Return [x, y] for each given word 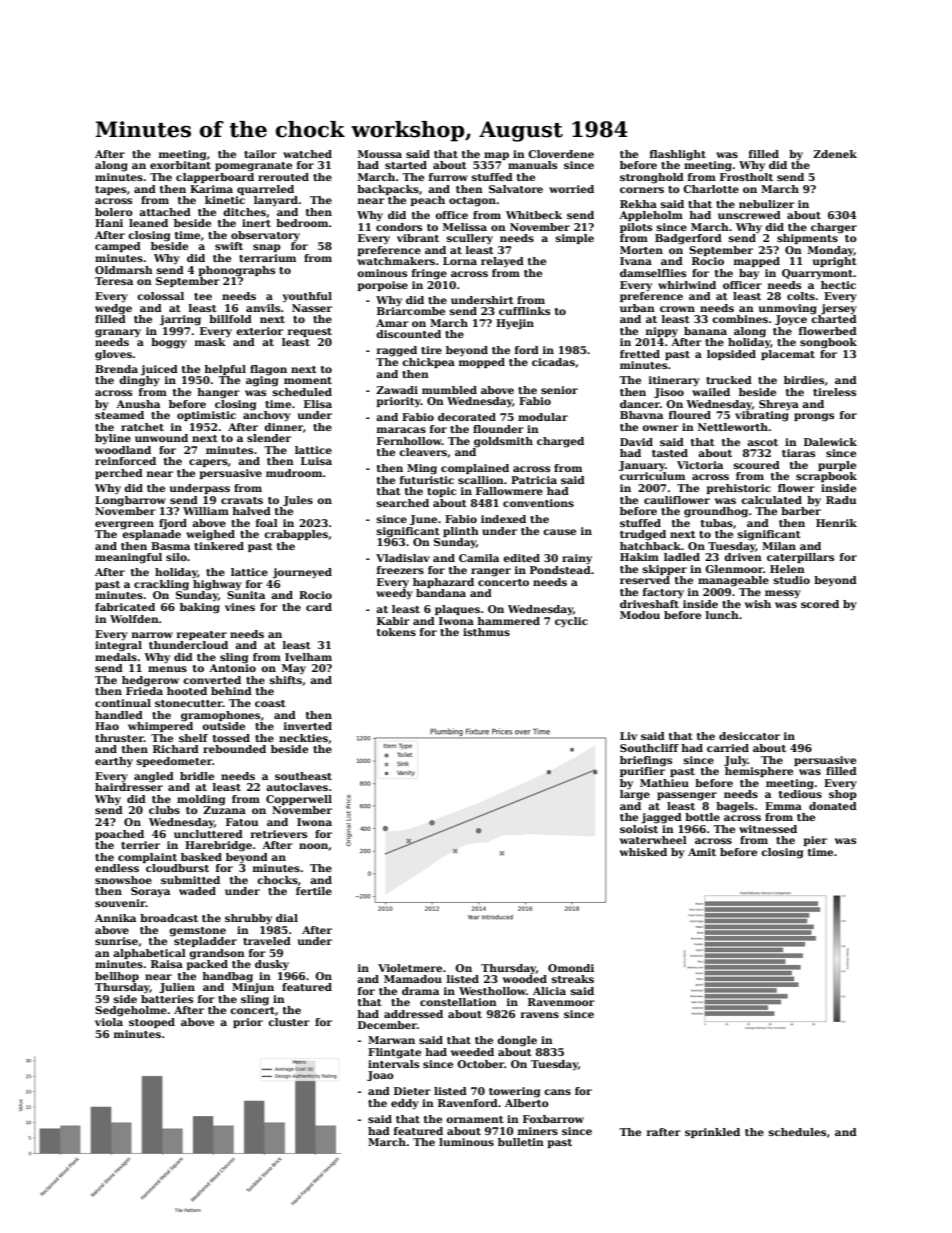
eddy [405, 1104]
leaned [148, 223]
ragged [397, 351]
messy [783, 594]
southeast [303, 776]
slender [269, 438]
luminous [466, 1142]
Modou [640, 615]
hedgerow [150, 681]
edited [521, 558]
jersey [839, 309]
